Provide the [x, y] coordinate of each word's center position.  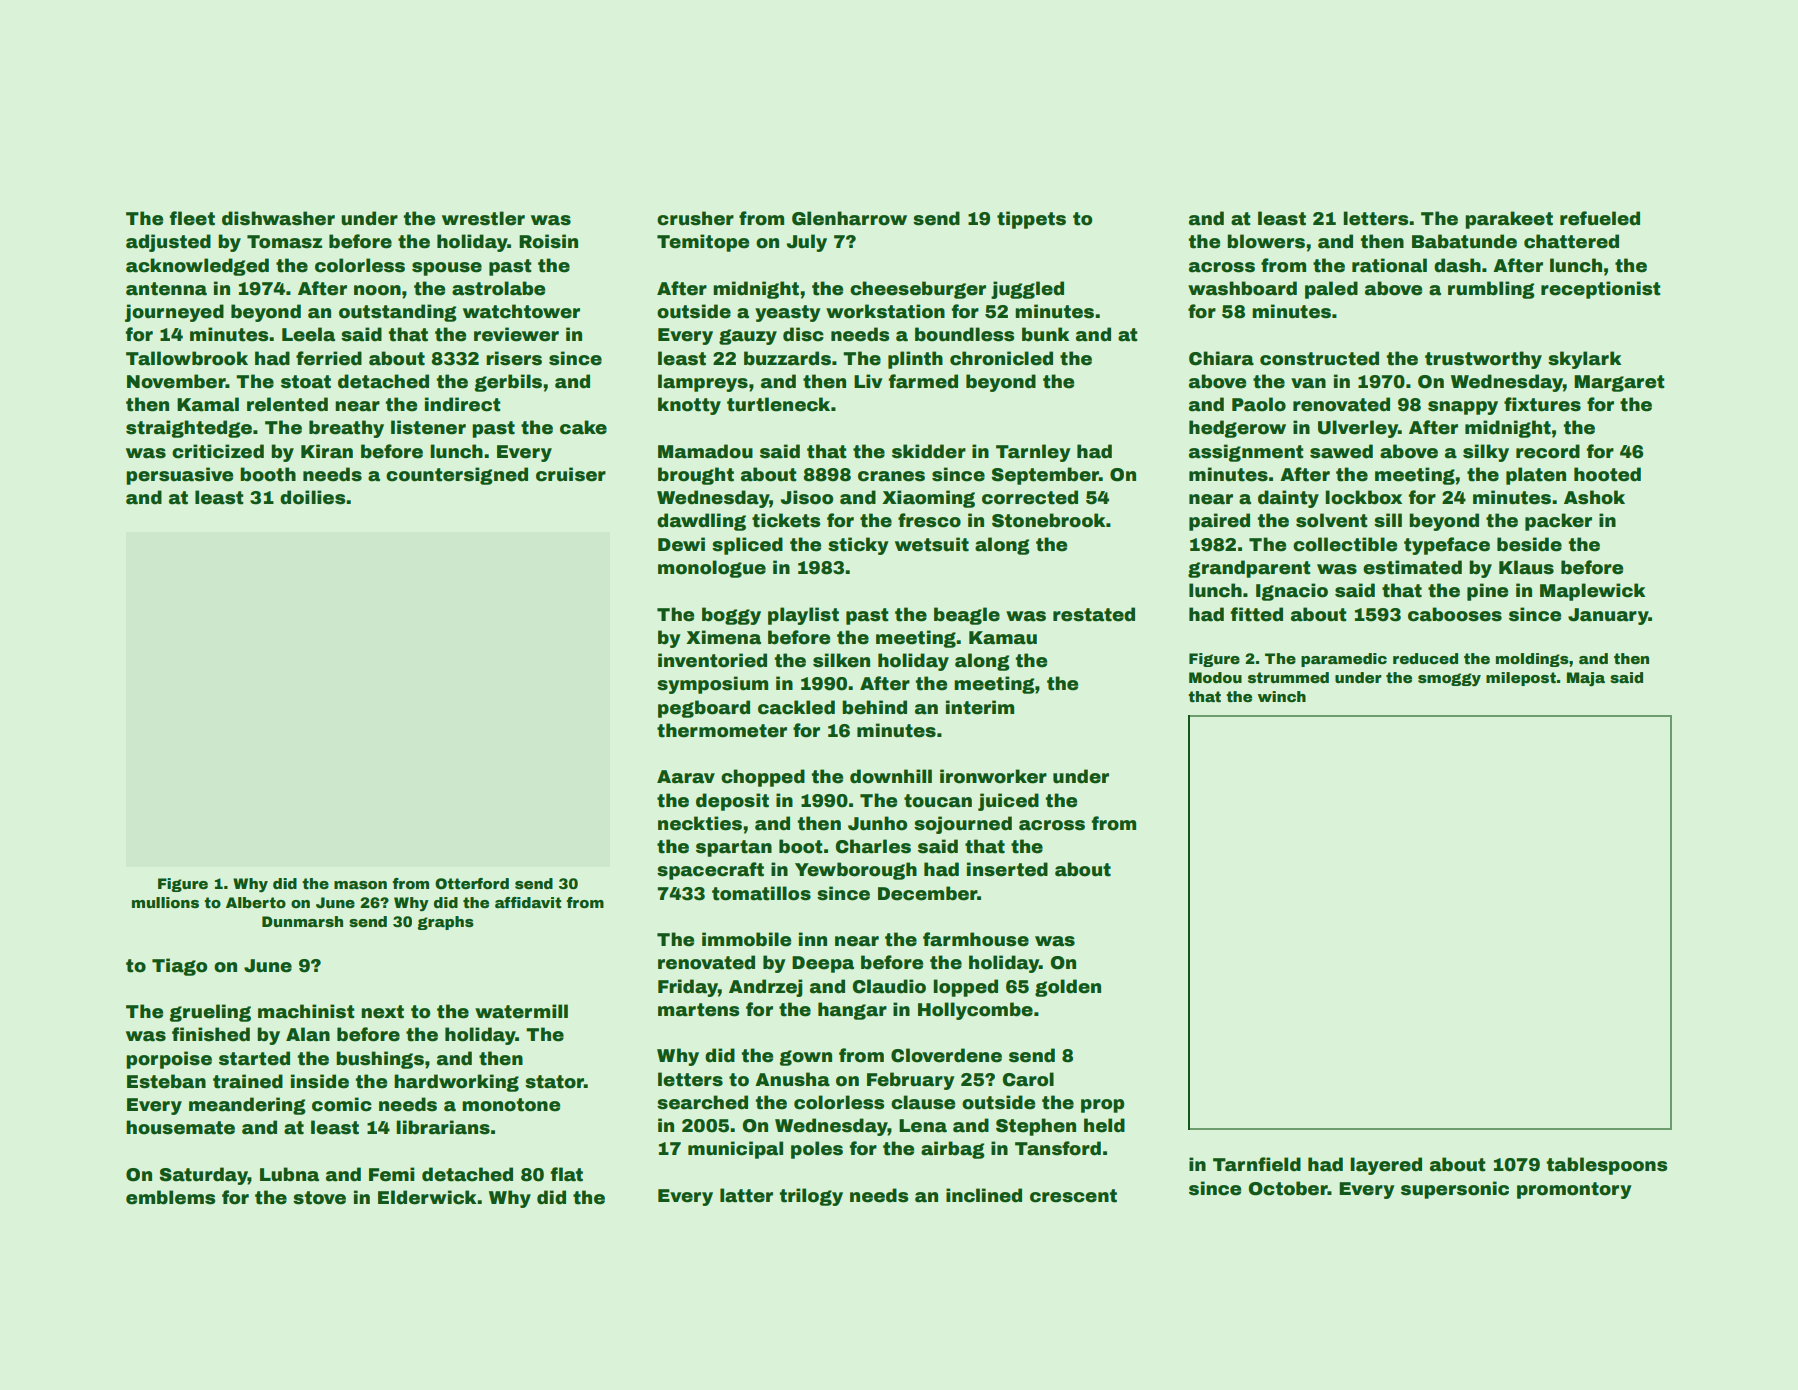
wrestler [483, 218]
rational [1389, 265]
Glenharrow [849, 218]
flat [566, 1174]
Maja [1586, 679]
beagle [967, 616]
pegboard [704, 709]
